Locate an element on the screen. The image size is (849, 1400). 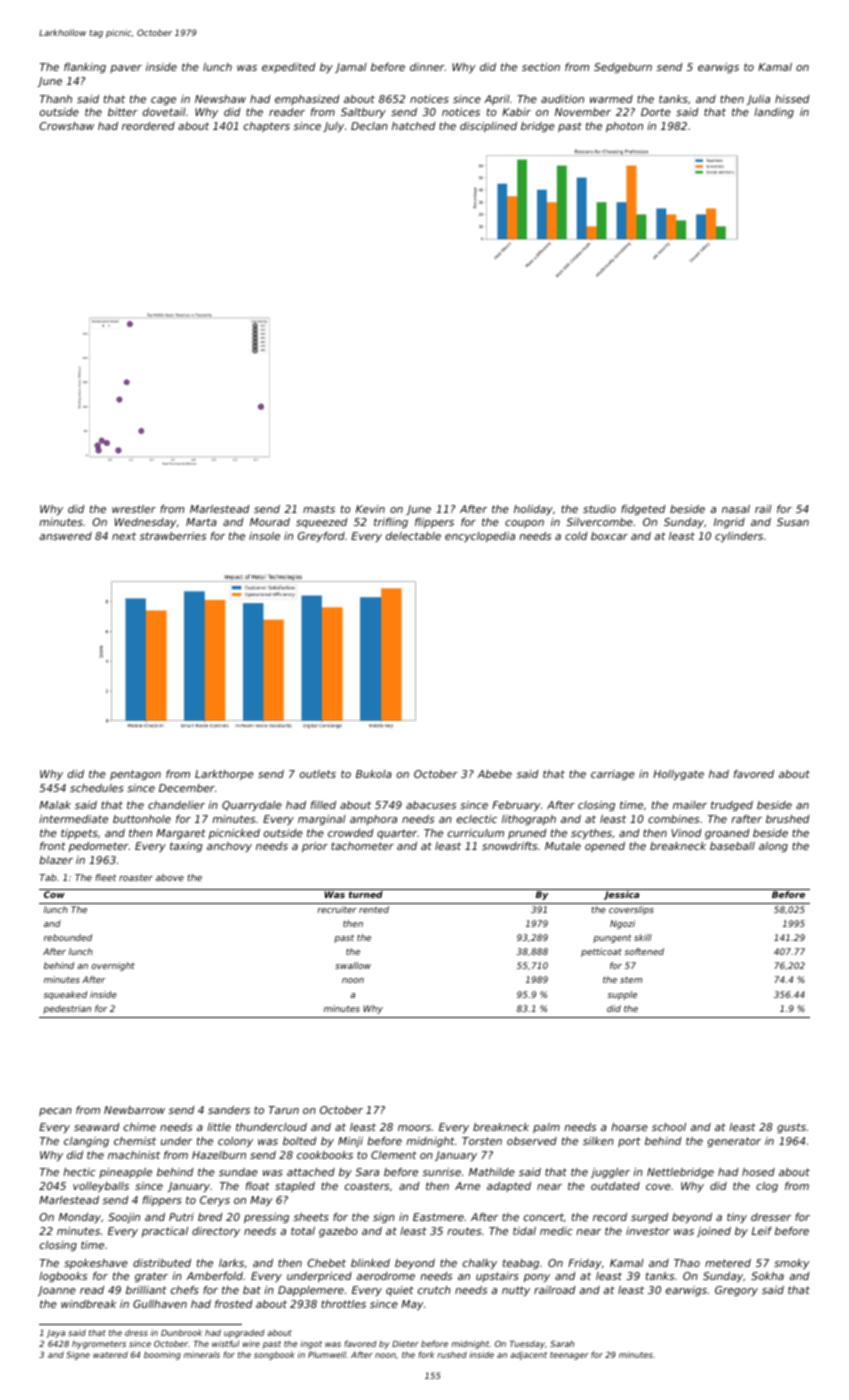
studio is located at coordinates (599, 509).
